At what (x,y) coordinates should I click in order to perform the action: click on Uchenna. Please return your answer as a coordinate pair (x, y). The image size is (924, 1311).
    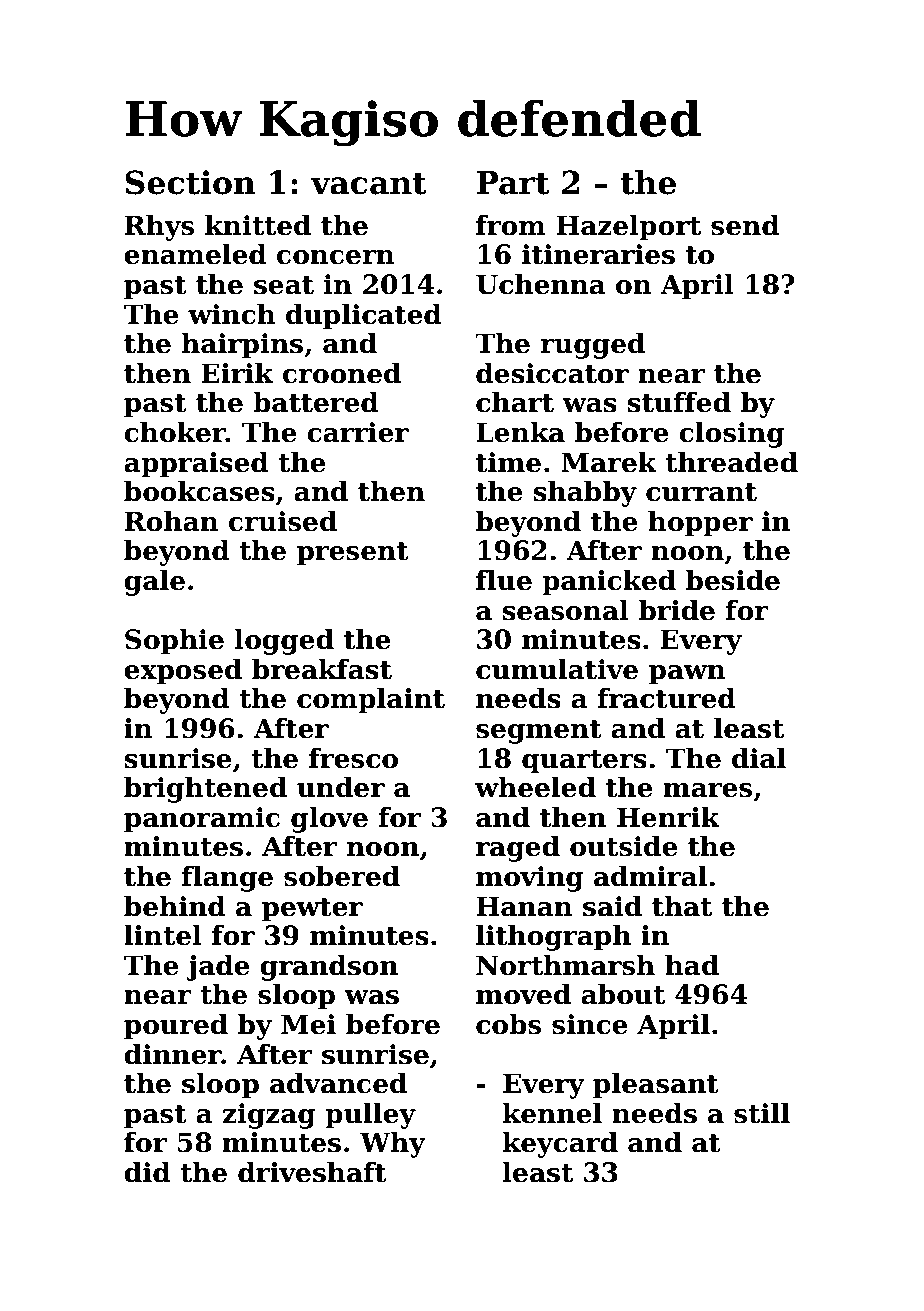
    Looking at the image, I should click on (541, 284).
